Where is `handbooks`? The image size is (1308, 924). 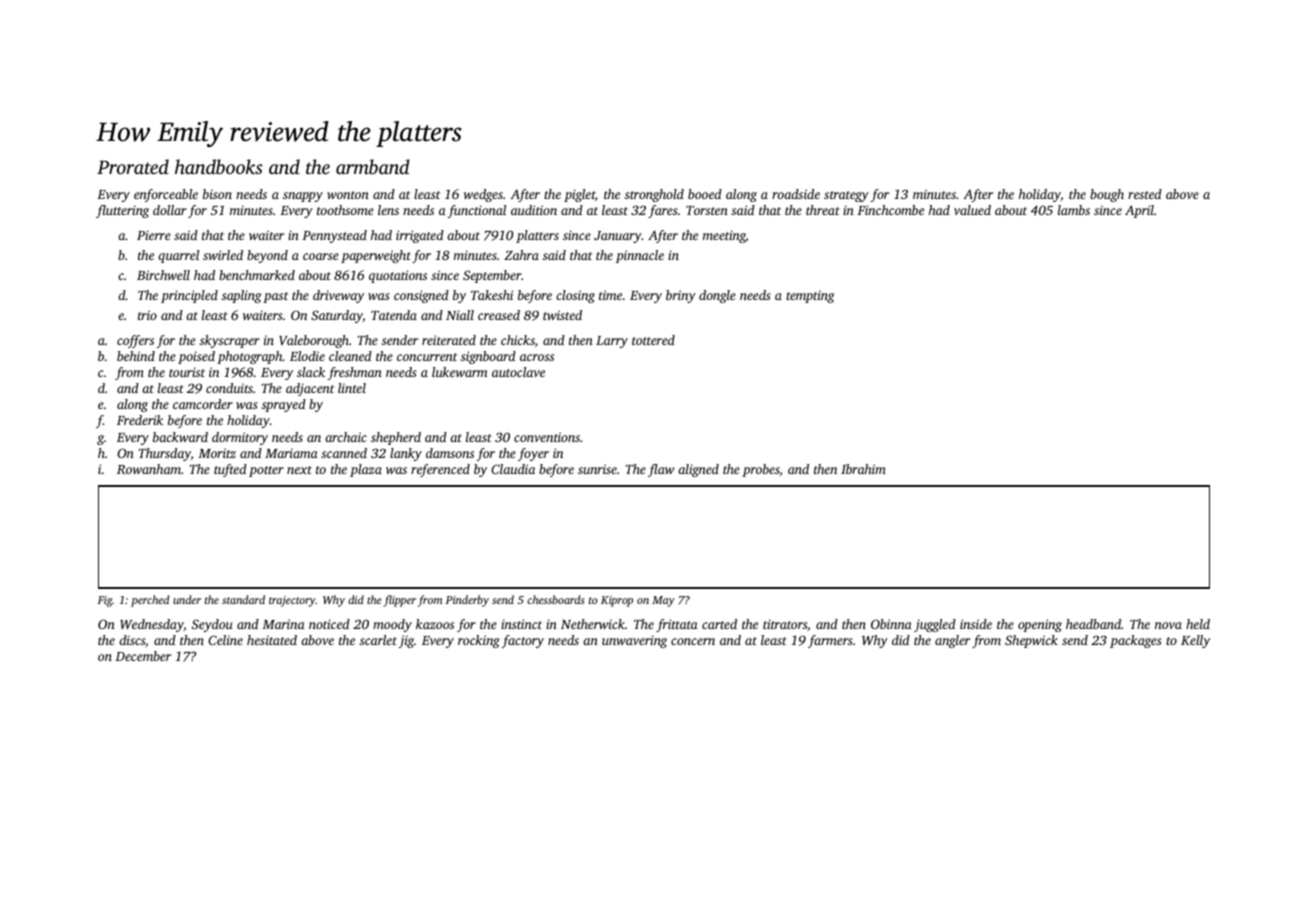
handbooks is located at coordinates (219, 166).
